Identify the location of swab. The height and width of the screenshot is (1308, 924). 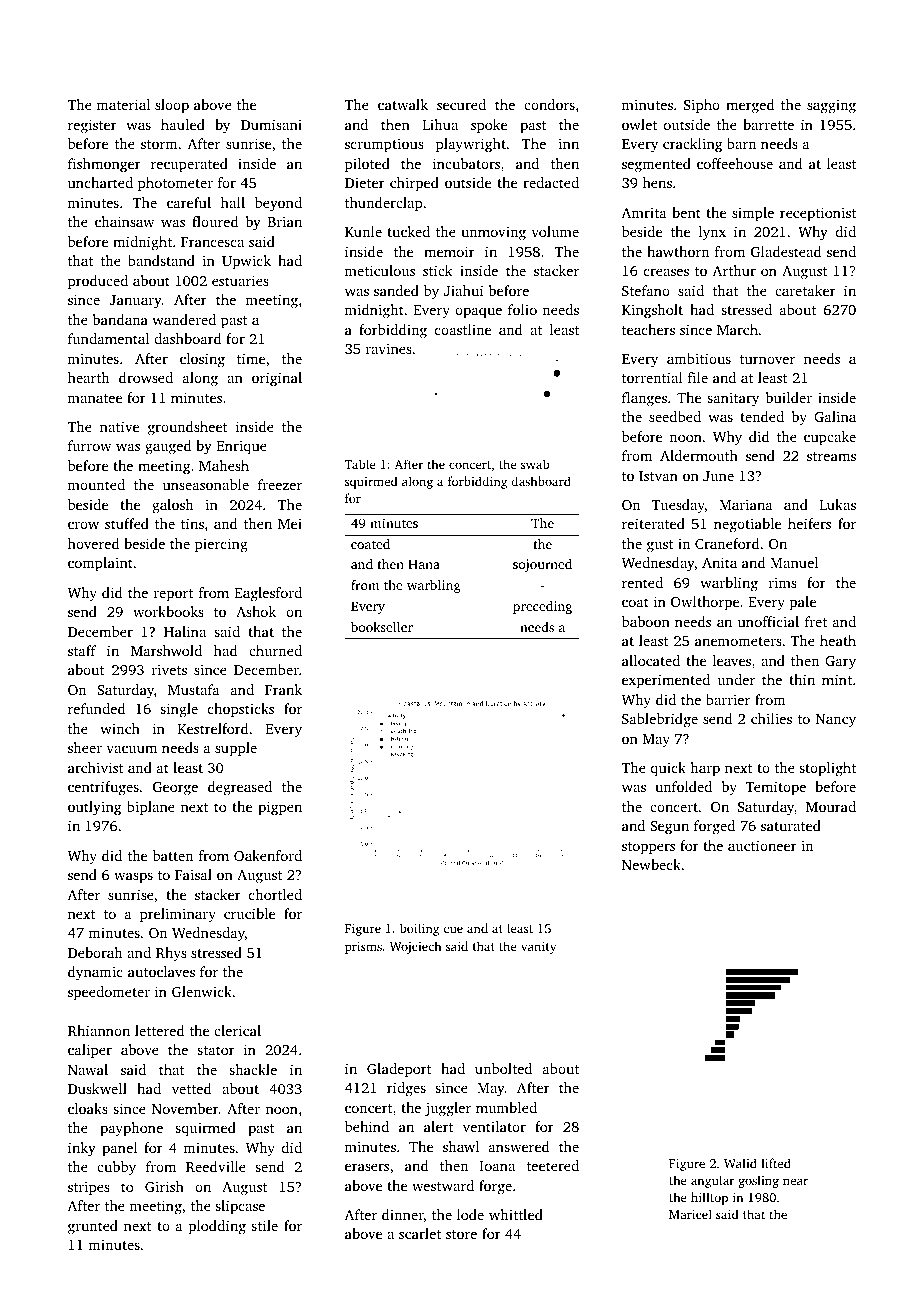
(535, 464).
